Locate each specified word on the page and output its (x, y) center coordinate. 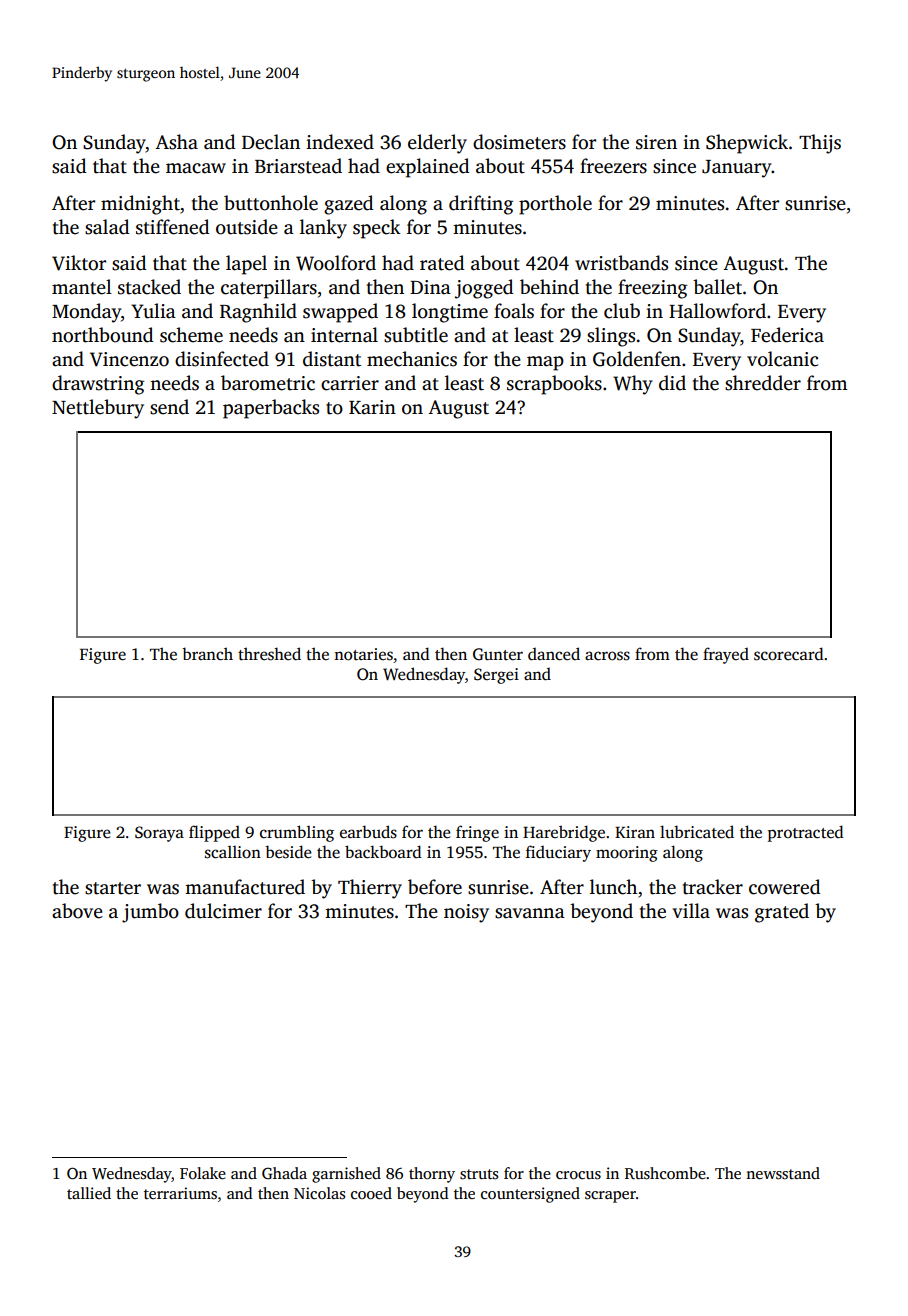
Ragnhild (258, 313)
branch (207, 654)
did (672, 383)
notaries (363, 654)
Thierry (370, 889)
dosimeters (519, 142)
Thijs (820, 144)
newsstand (783, 1173)
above (77, 911)
